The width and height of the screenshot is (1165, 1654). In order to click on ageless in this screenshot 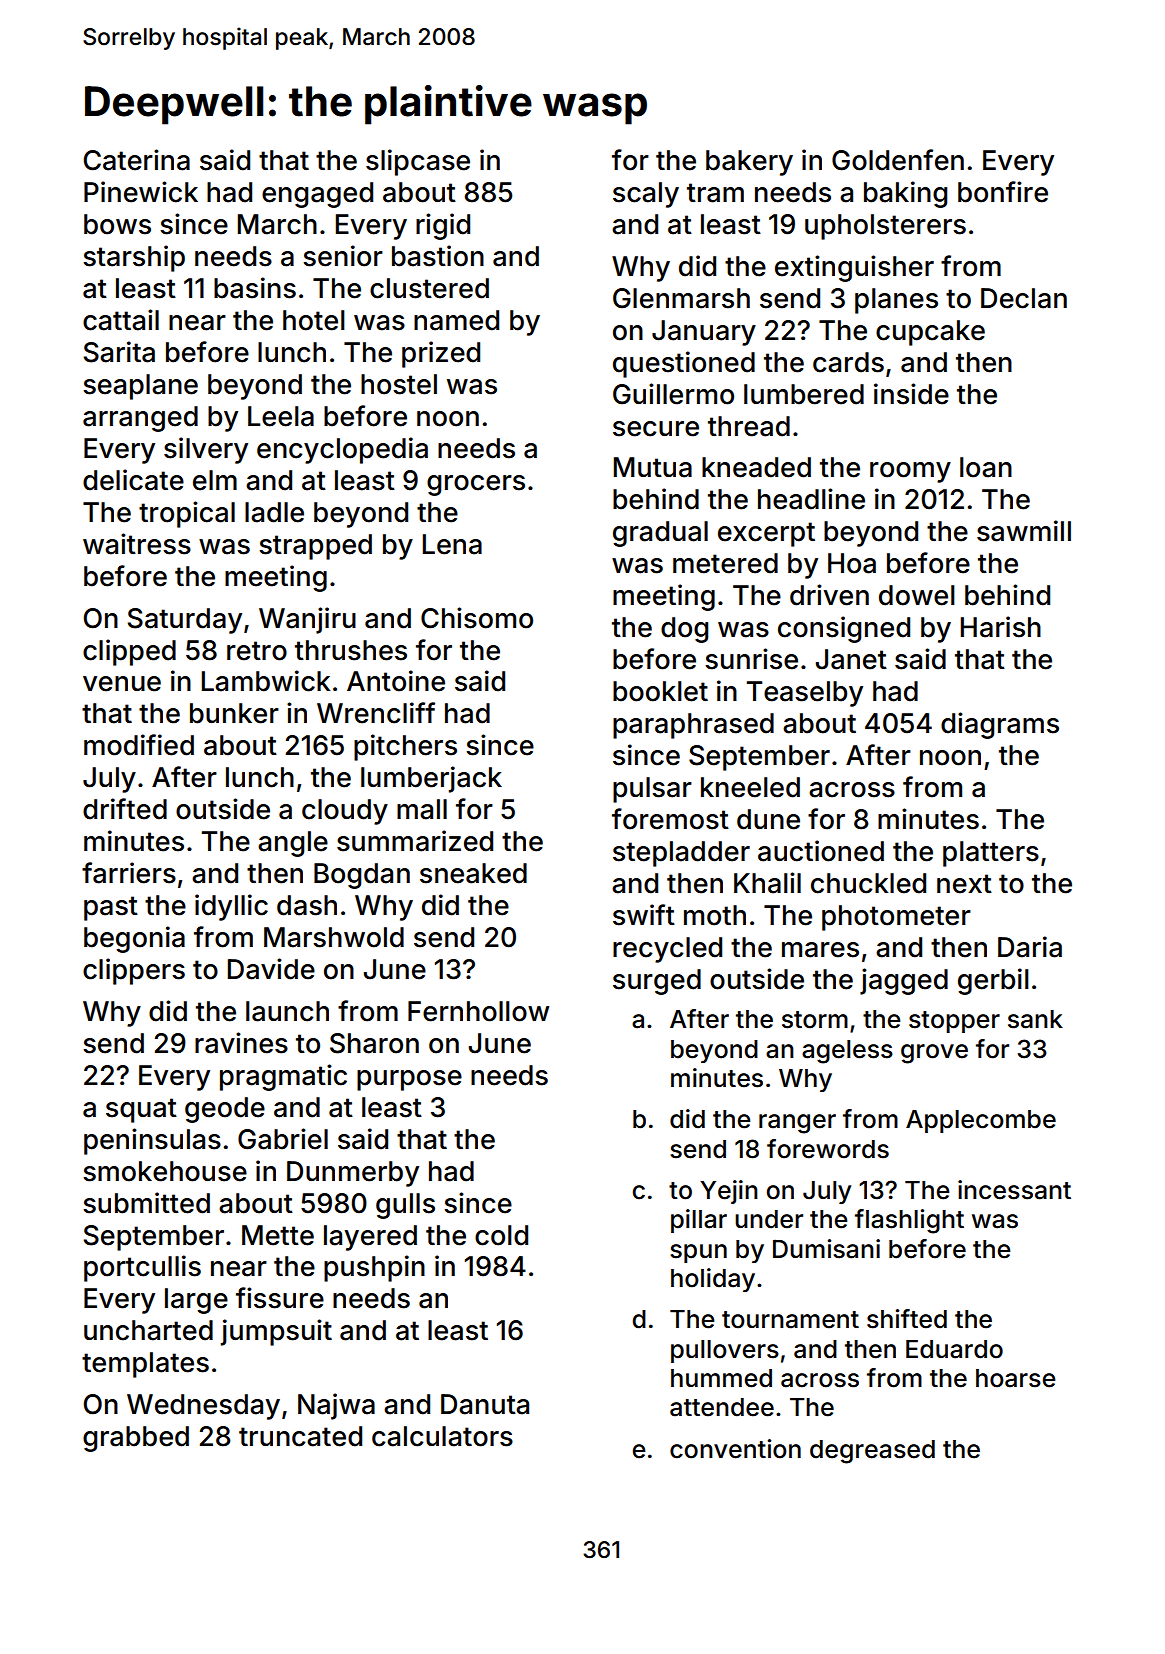, I will do `click(847, 1052)`.
